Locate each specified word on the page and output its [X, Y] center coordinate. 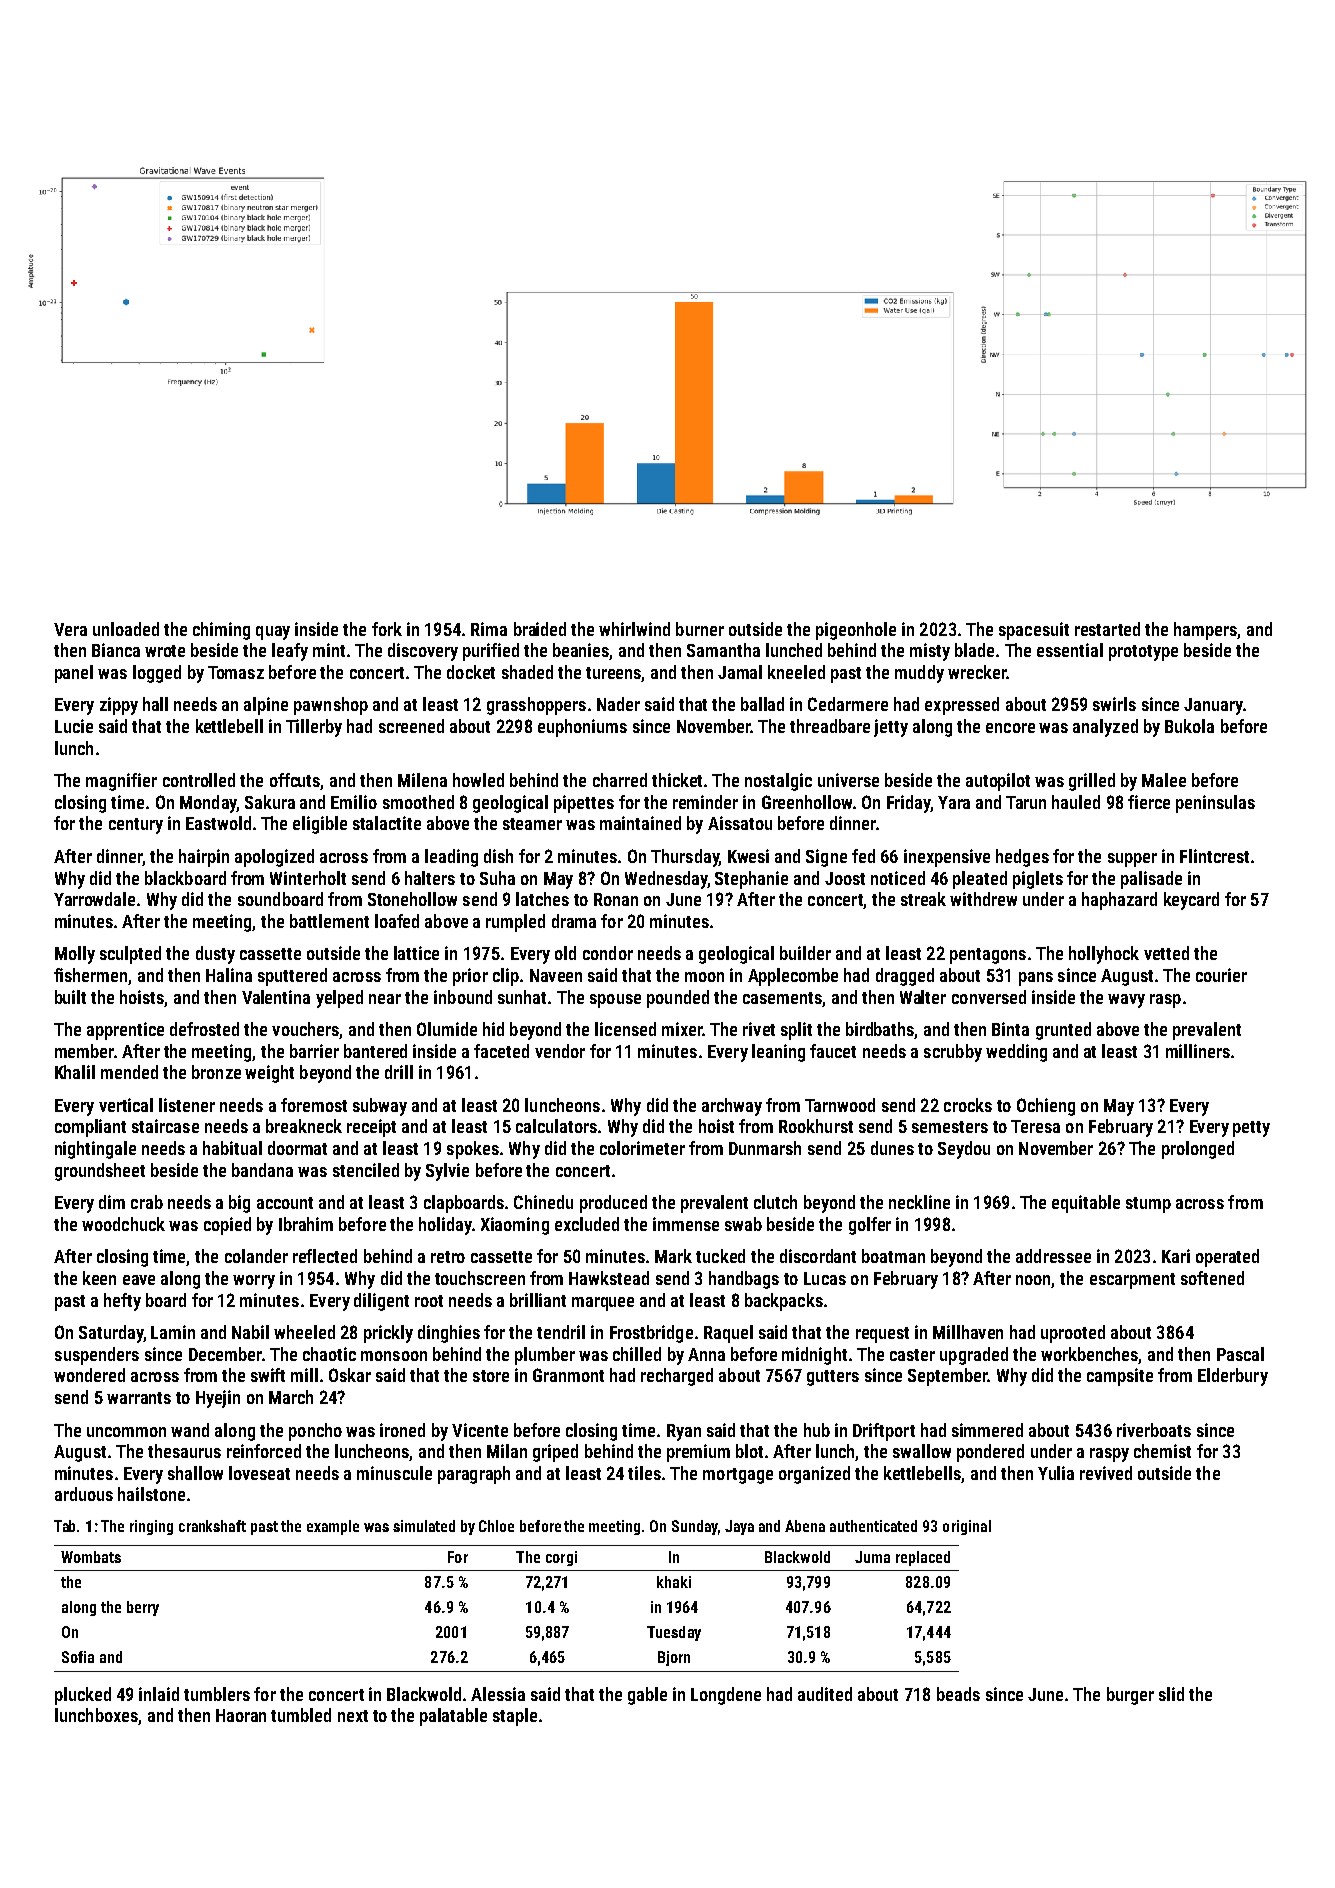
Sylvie [447, 1172]
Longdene [726, 1696]
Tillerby [314, 728]
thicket [677, 780]
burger [1130, 1696]
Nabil [250, 1332]
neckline [919, 1202]
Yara [954, 802]
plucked [83, 1696]
